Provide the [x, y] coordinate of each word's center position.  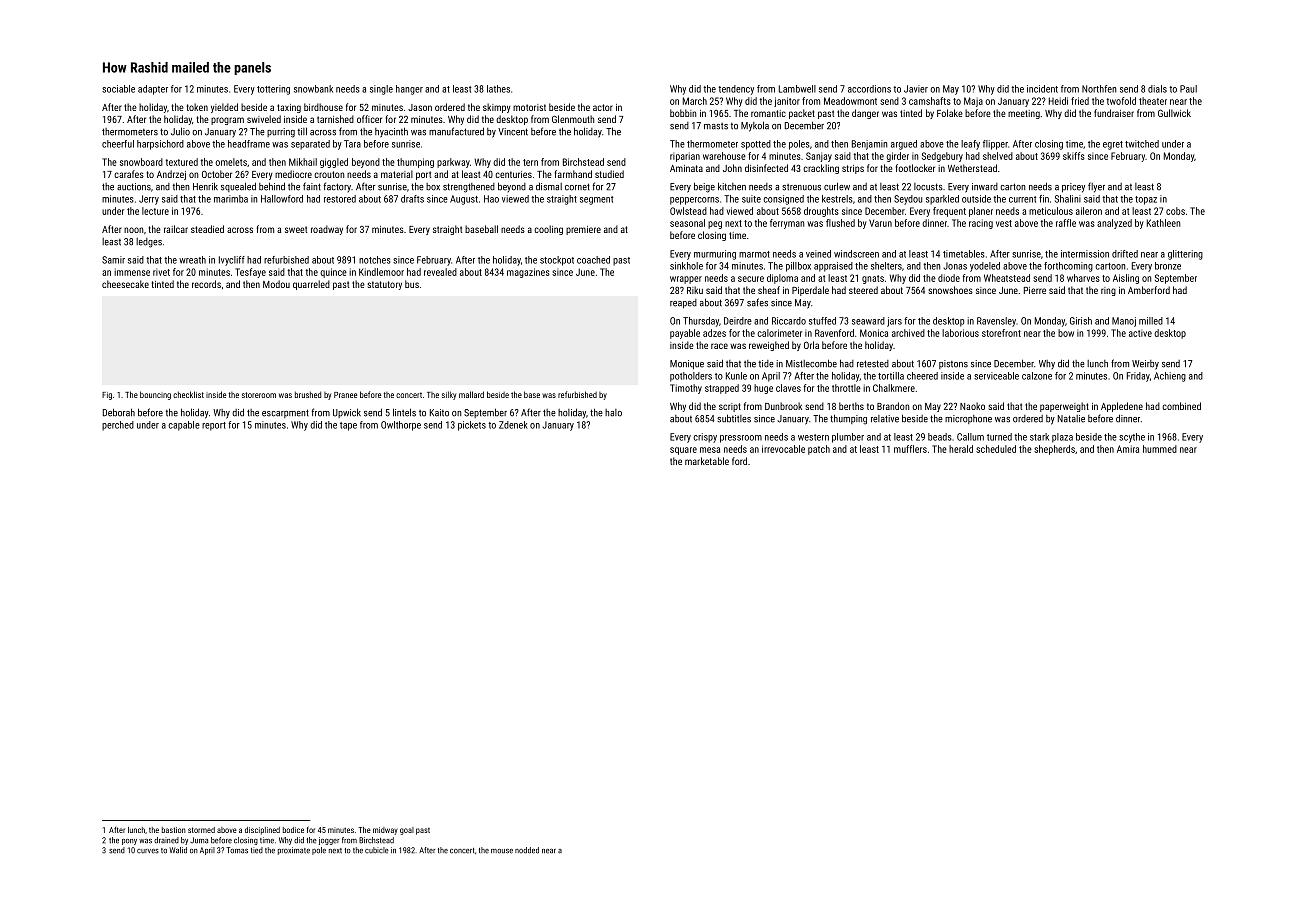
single [381, 90]
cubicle [377, 850]
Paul [1188, 89]
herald [961, 449]
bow [1066, 333]
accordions [869, 89]
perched [118, 426]
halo [613, 413]
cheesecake [125, 284]
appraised [833, 267]
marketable [707, 461]
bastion [174, 830]
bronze [1168, 266]
